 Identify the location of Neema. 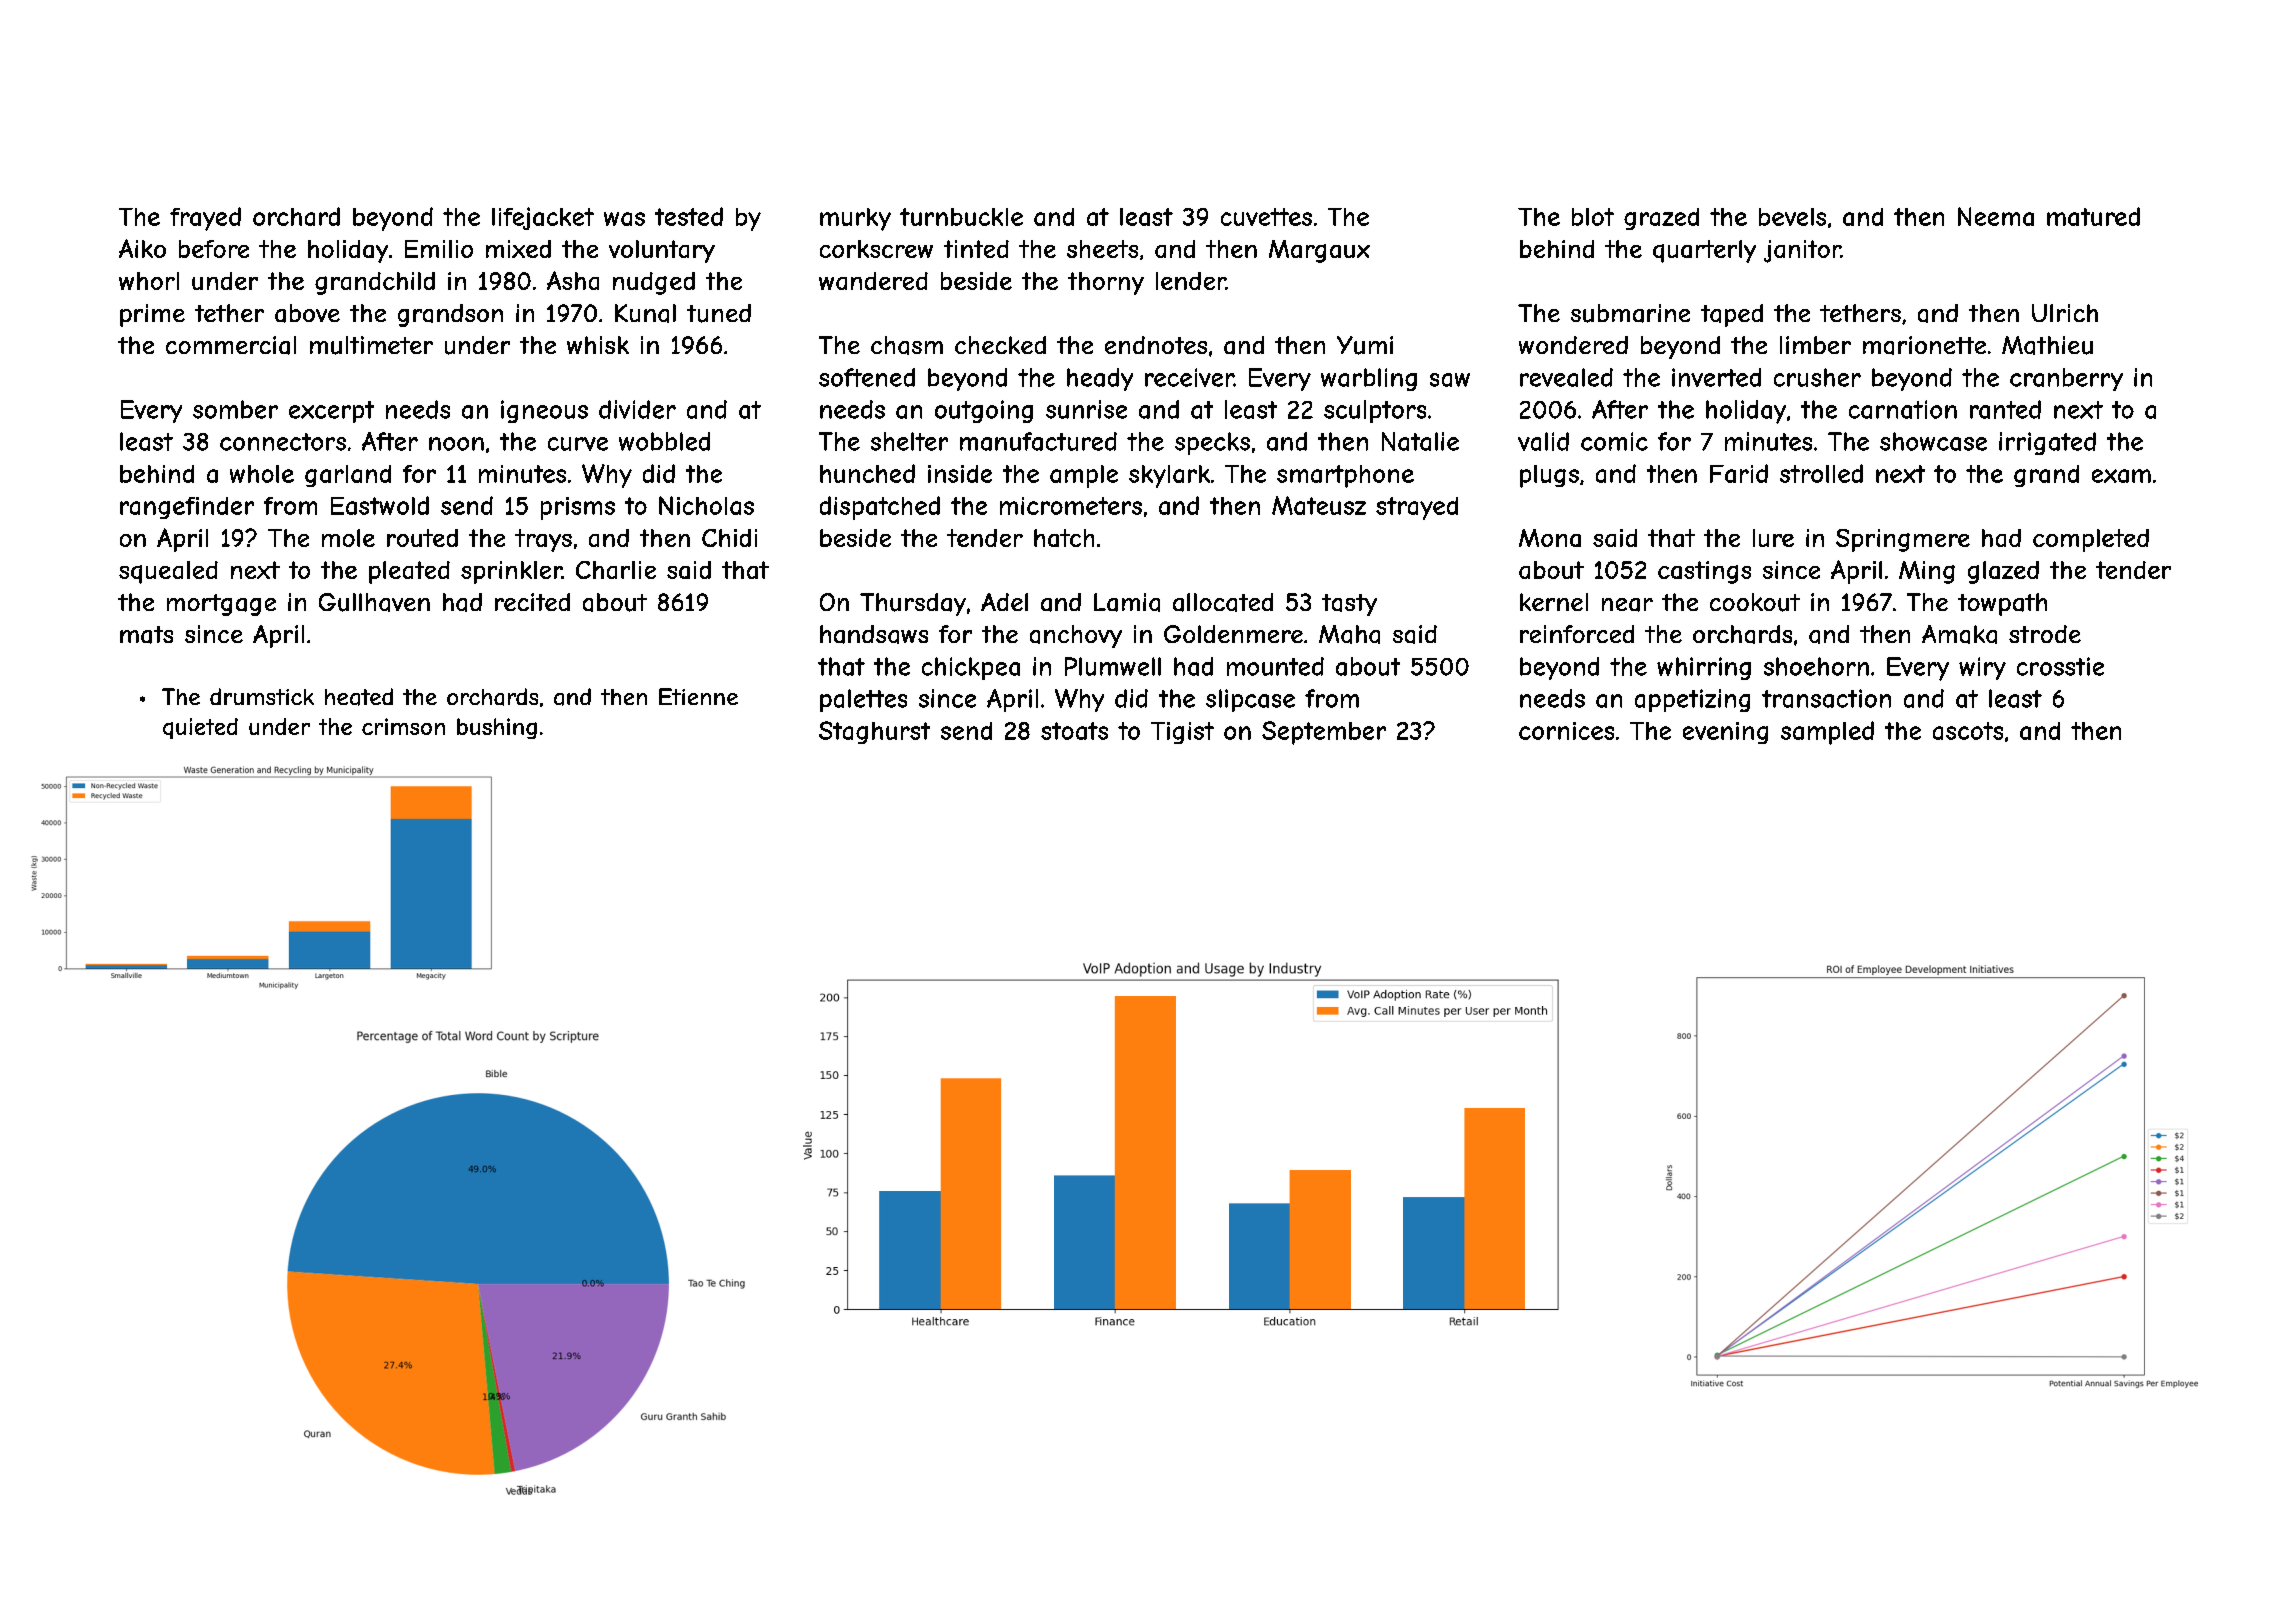
(1996, 216).
